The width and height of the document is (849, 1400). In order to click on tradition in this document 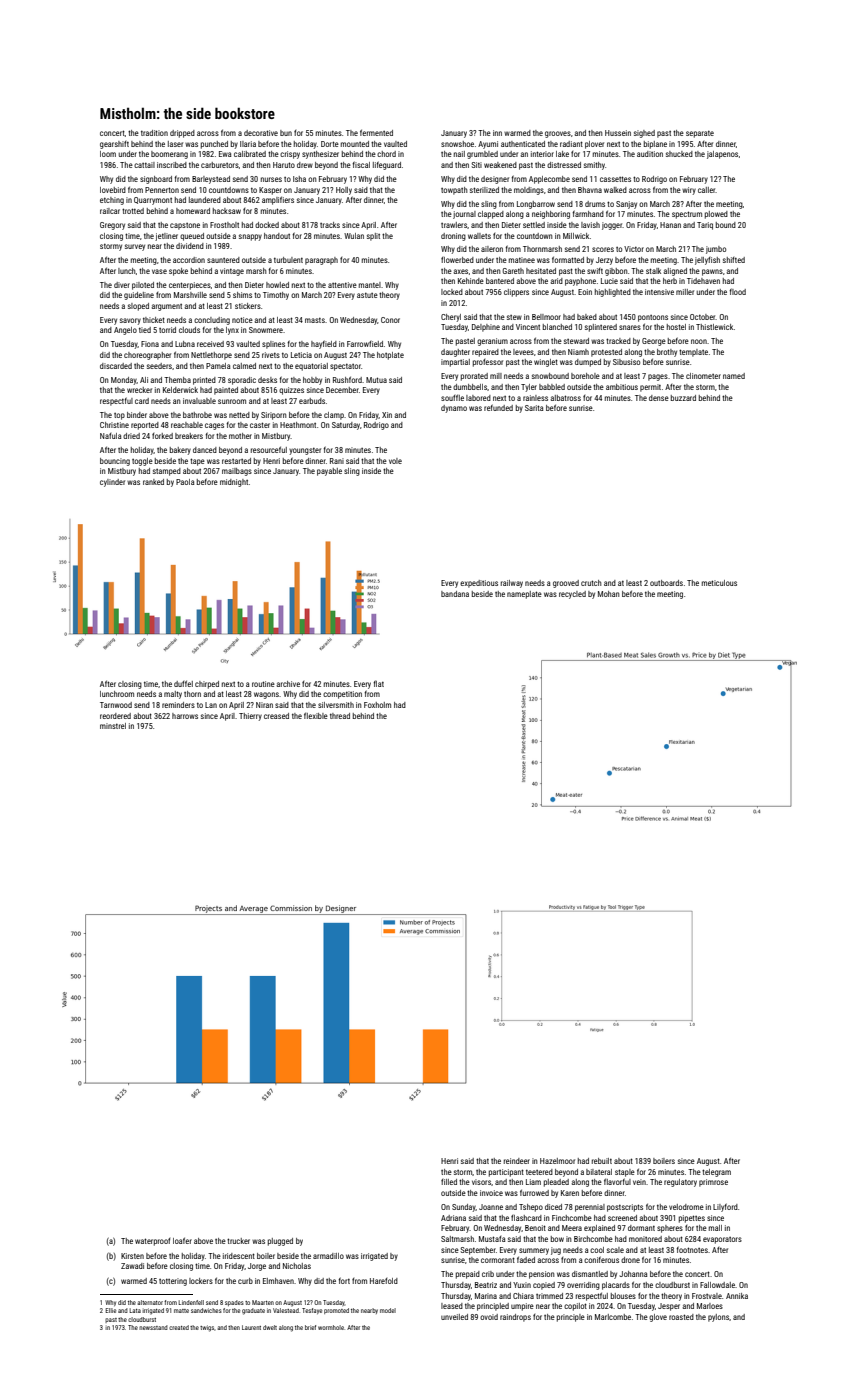, I will do `click(154, 133)`.
